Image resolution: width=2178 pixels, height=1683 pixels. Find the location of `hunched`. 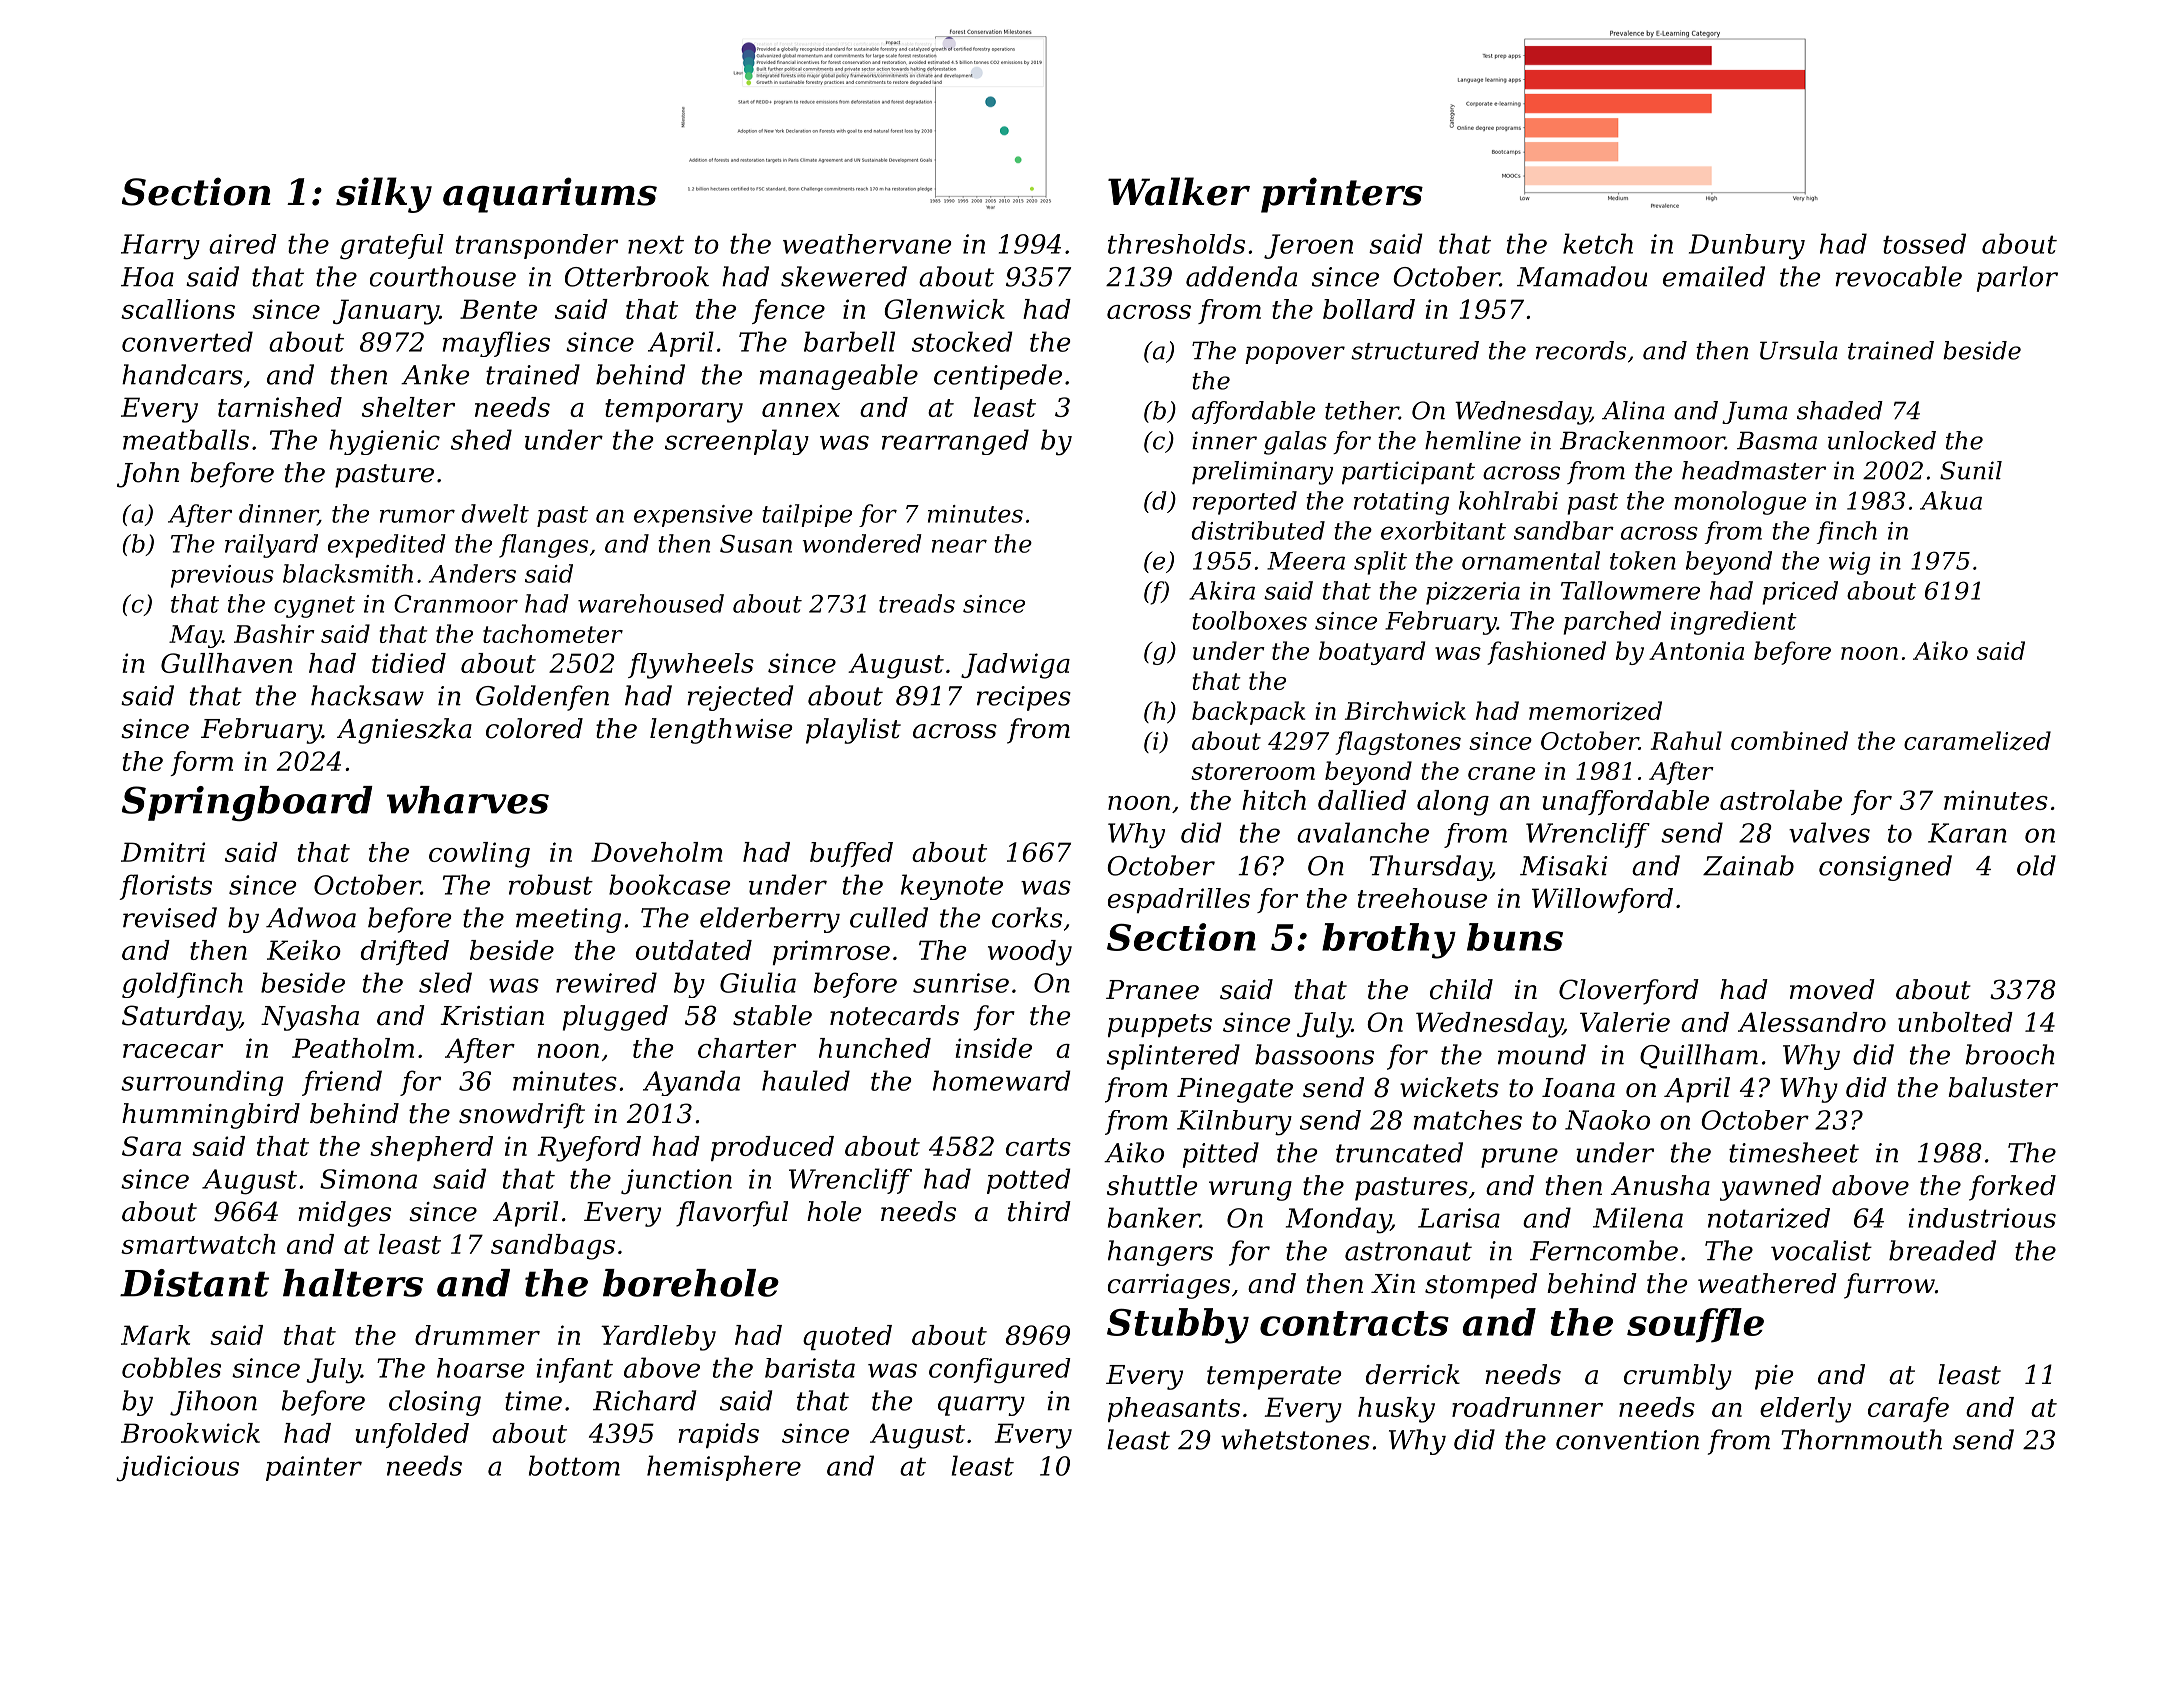

hunched is located at coordinates (875, 1048).
